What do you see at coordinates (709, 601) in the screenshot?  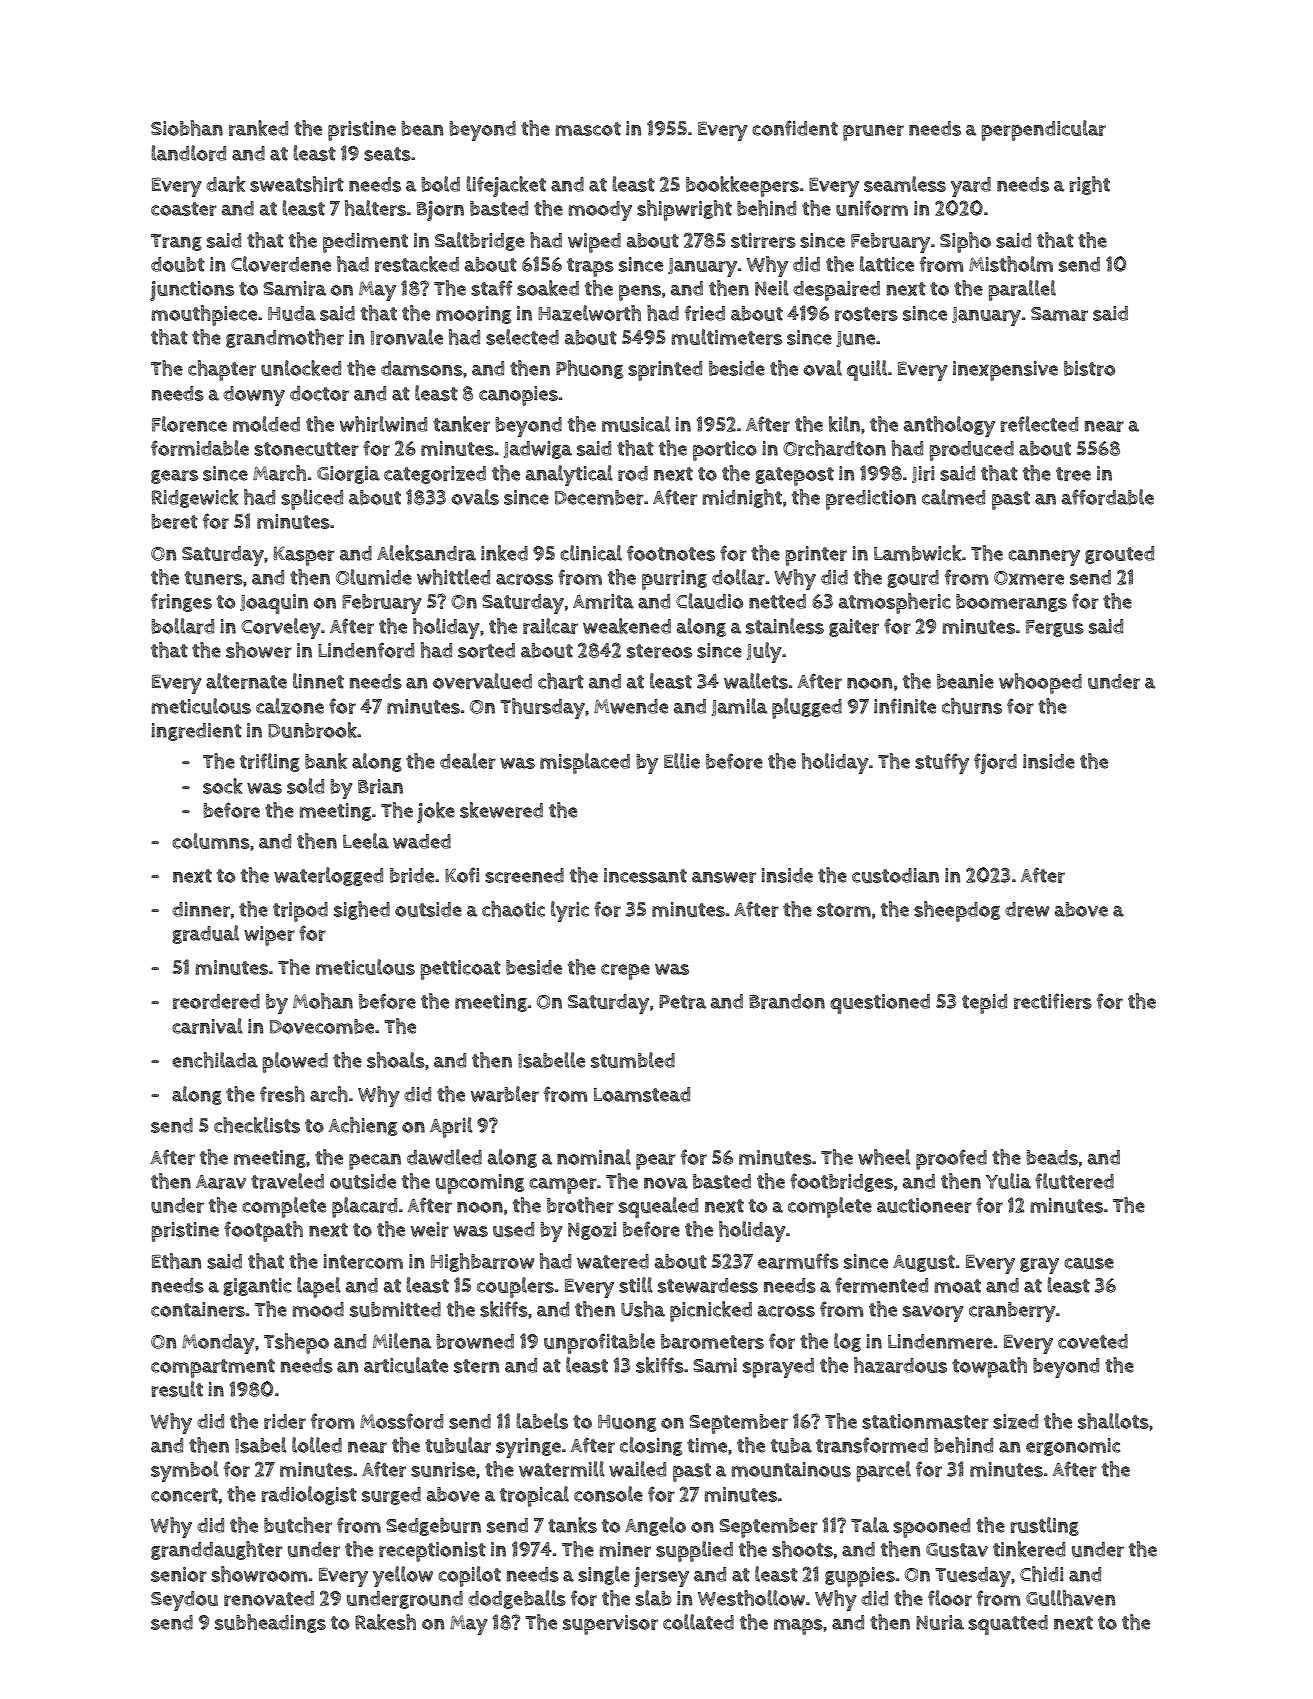 I see `Claudio` at bounding box center [709, 601].
